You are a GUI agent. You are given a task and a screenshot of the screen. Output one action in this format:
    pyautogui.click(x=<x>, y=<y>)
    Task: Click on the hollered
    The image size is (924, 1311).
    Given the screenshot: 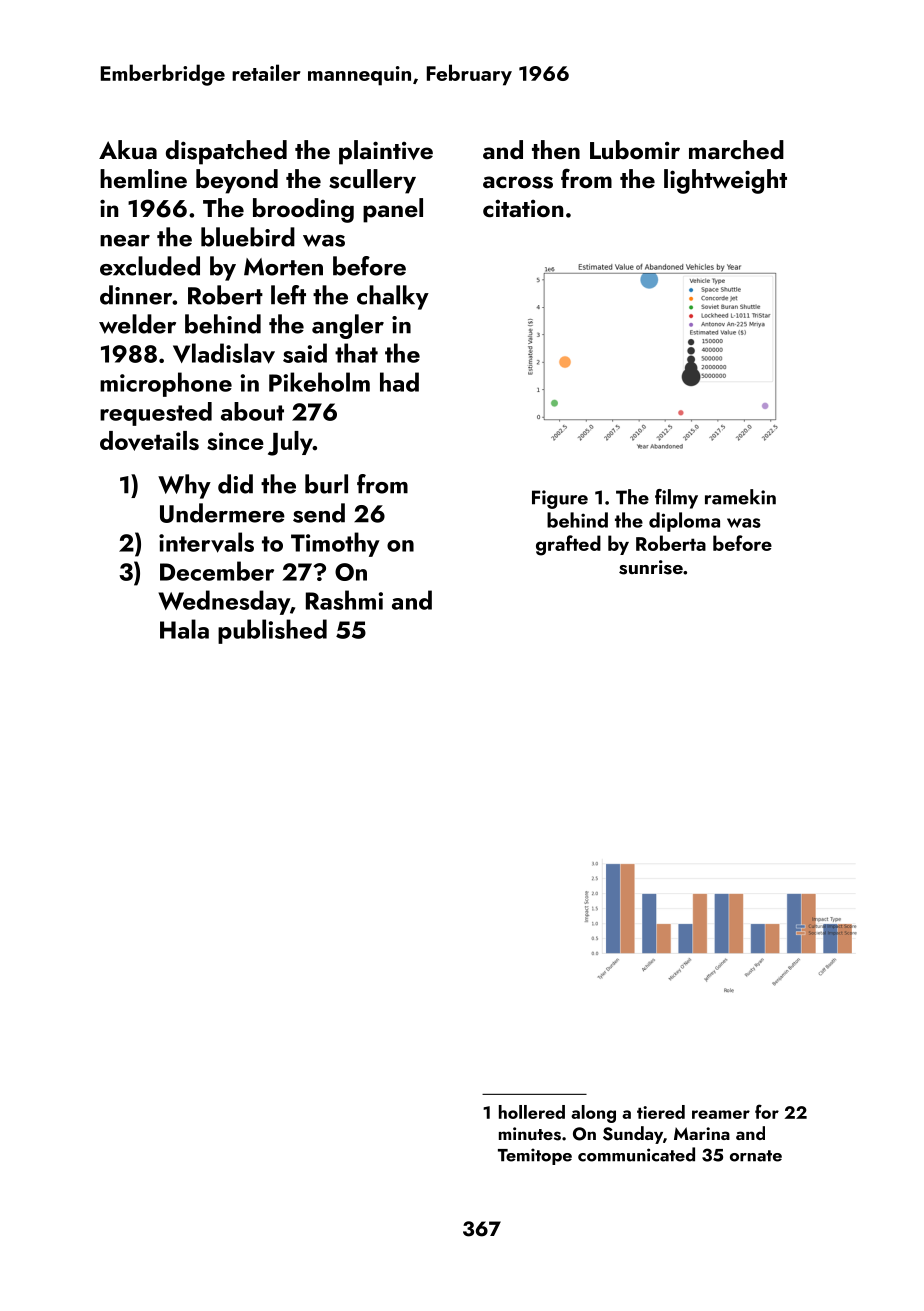 What is the action you would take?
    pyautogui.click(x=532, y=1112)
